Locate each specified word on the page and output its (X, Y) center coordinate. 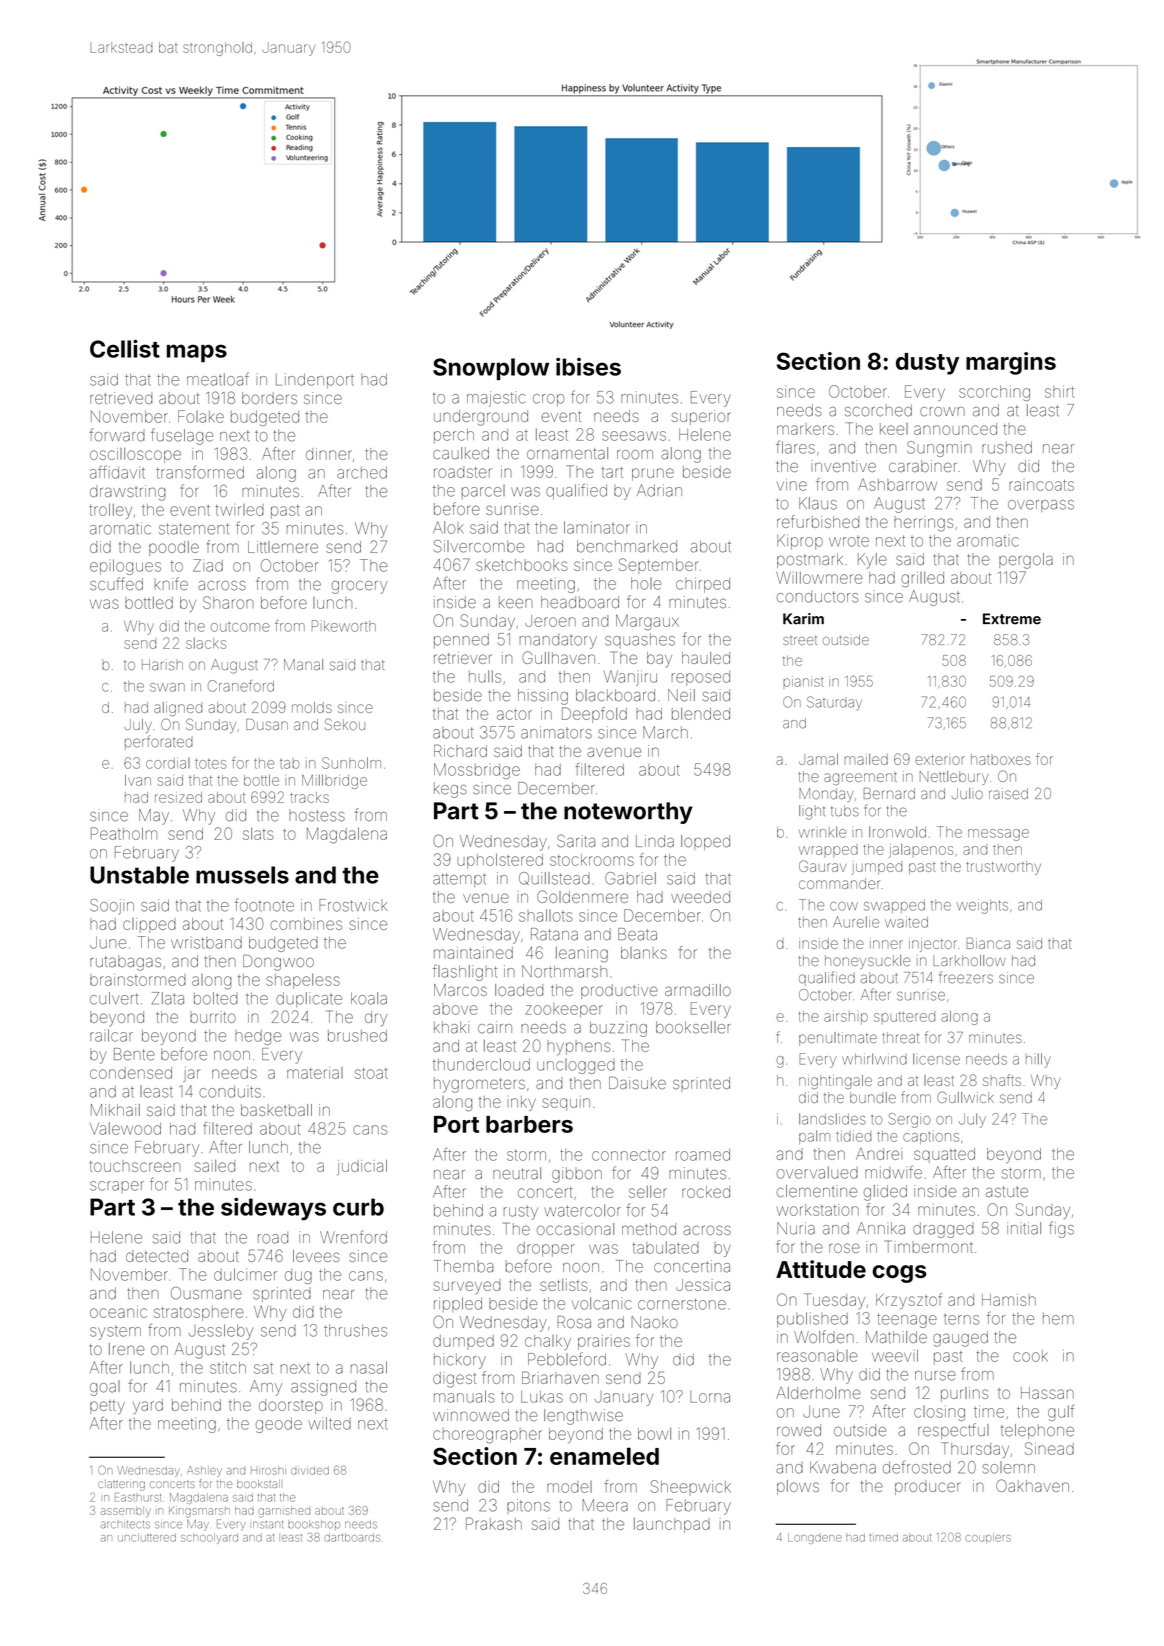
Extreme (1012, 619)
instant (268, 1525)
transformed (200, 472)
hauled (706, 658)
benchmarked (627, 546)
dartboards (352, 1537)
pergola (1026, 561)
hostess (317, 816)
